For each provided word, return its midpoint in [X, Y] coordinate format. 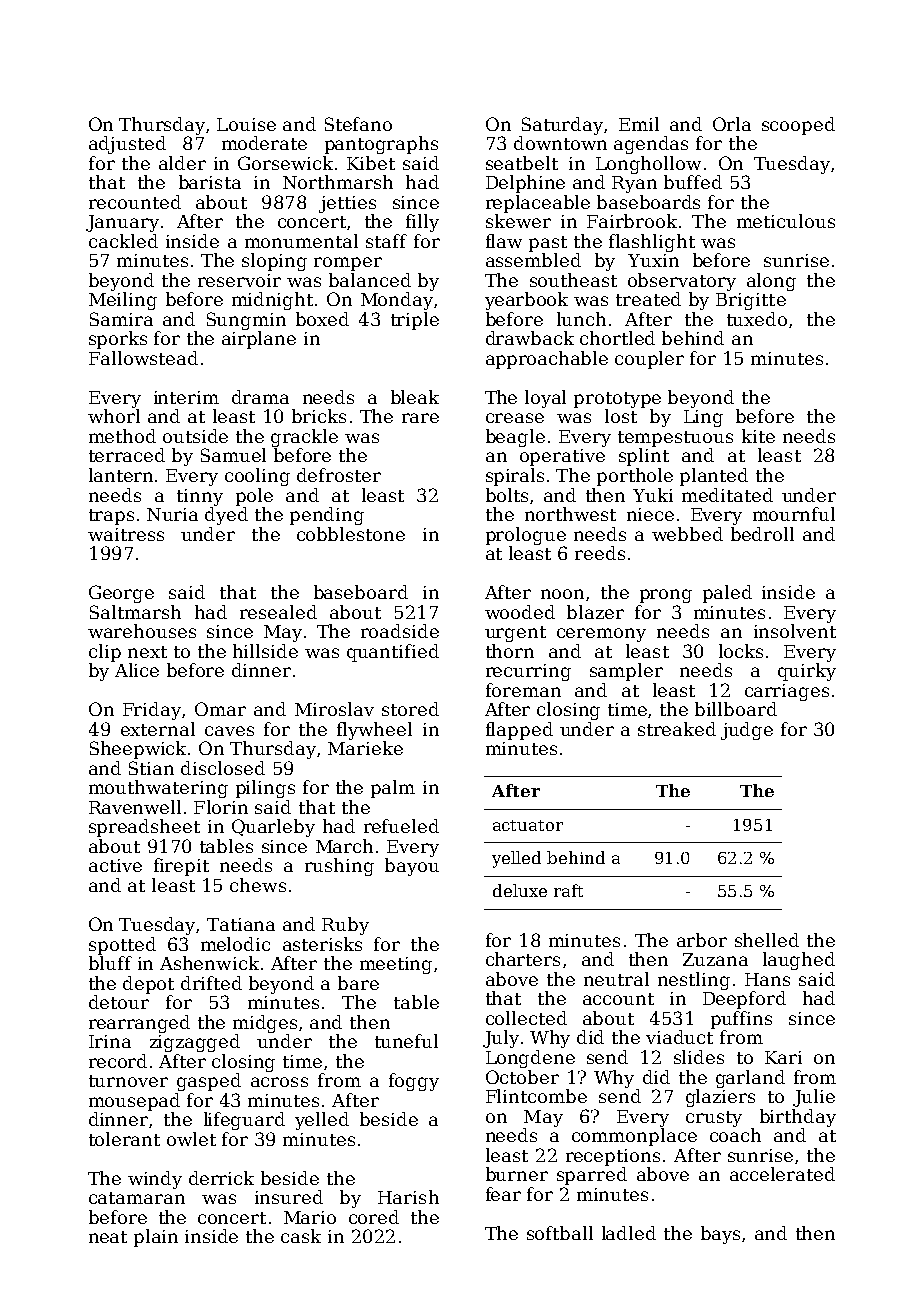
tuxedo [757, 319]
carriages [787, 692]
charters [523, 959]
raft [568, 890]
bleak [415, 397]
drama [260, 397]
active [115, 865]
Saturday [562, 126]
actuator [528, 825]
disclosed [223, 768]
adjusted [127, 145]
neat [108, 1237]
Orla [732, 124]
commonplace [634, 1137]
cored [374, 1217]
